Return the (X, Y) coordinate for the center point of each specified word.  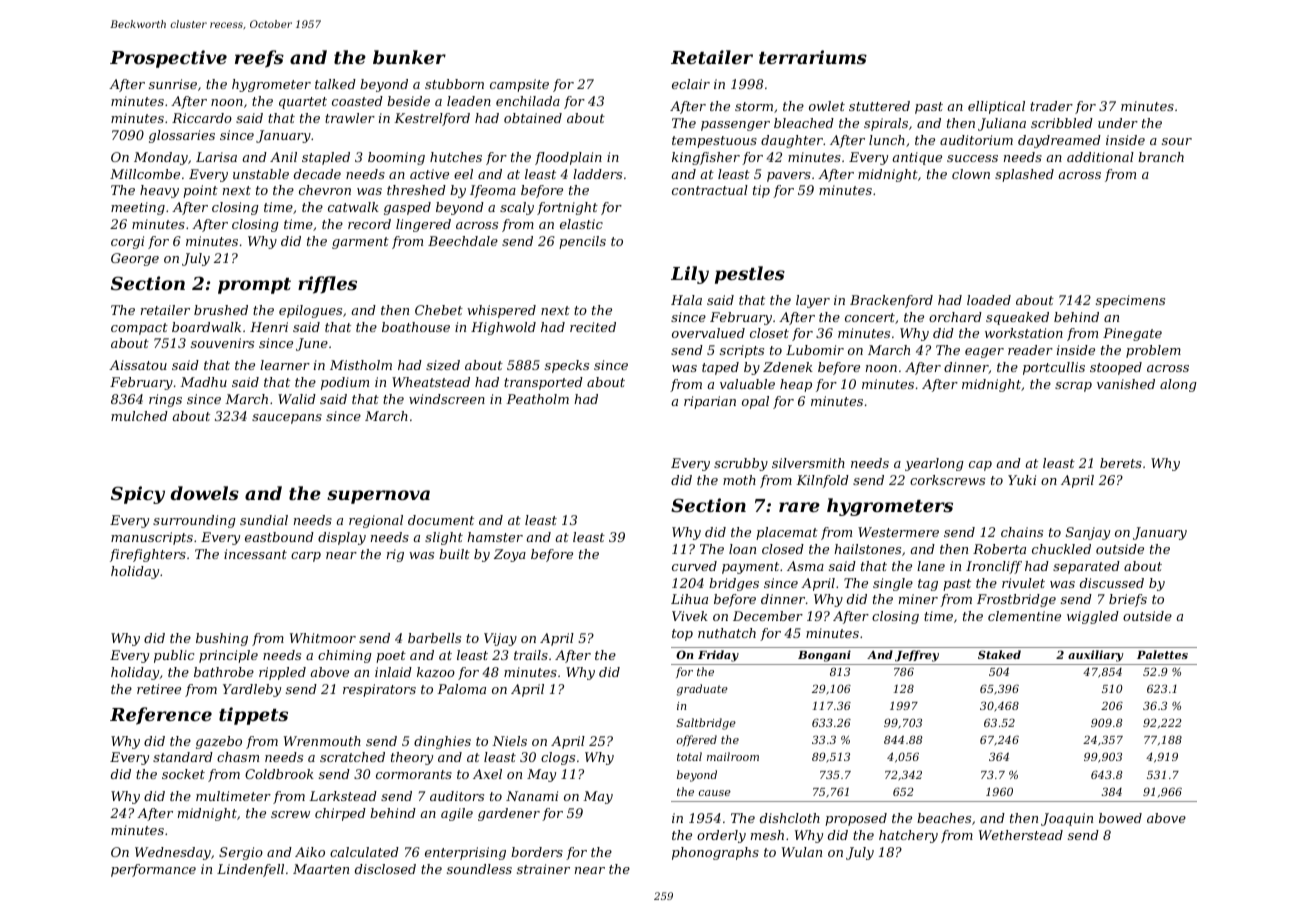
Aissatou (138, 365)
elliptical (996, 107)
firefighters (148, 555)
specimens (1130, 301)
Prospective (168, 59)
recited (593, 327)
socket (183, 774)
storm (754, 106)
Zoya (510, 555)
